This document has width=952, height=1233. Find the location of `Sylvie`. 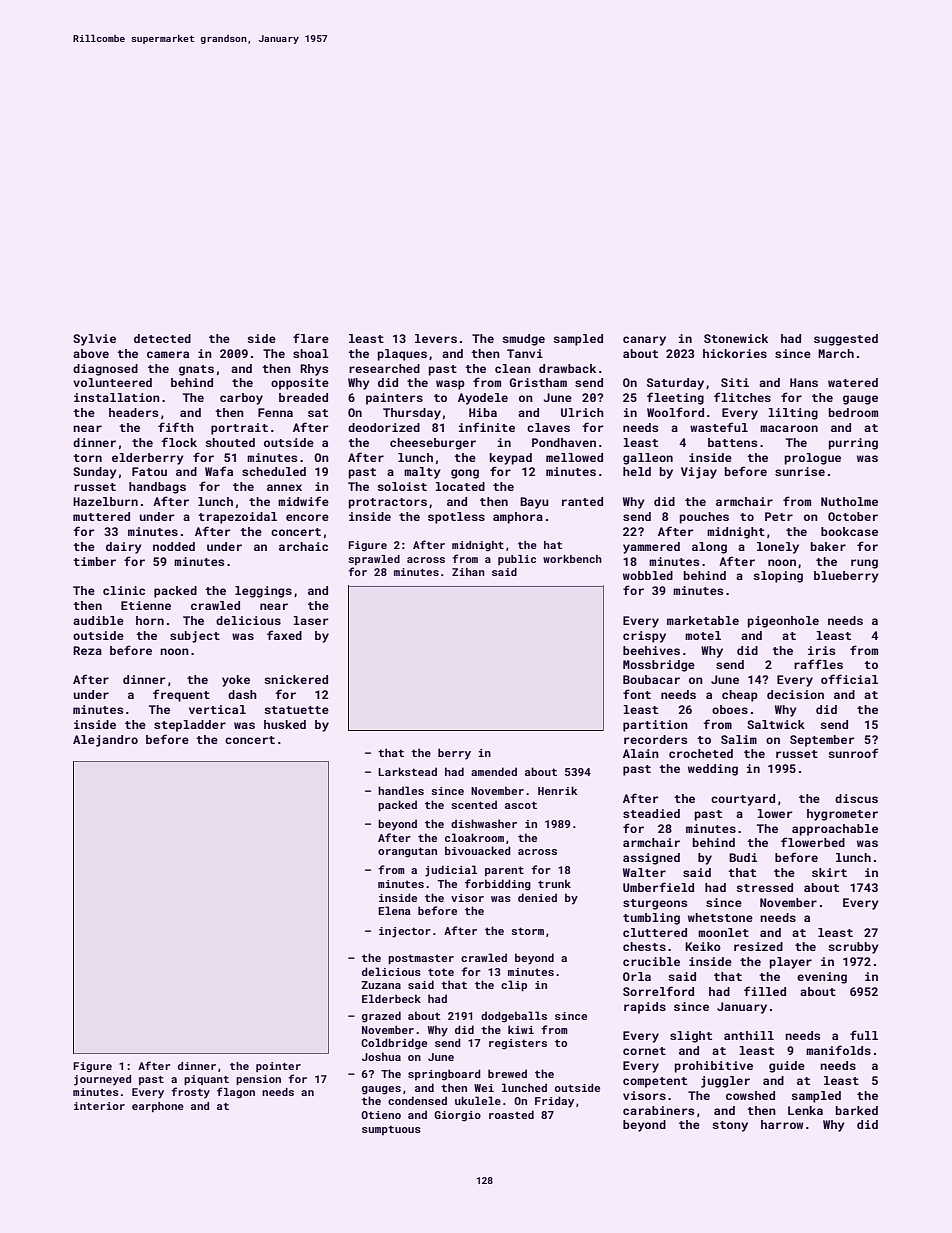

Sylvie is located at coordinates (94, 340).
